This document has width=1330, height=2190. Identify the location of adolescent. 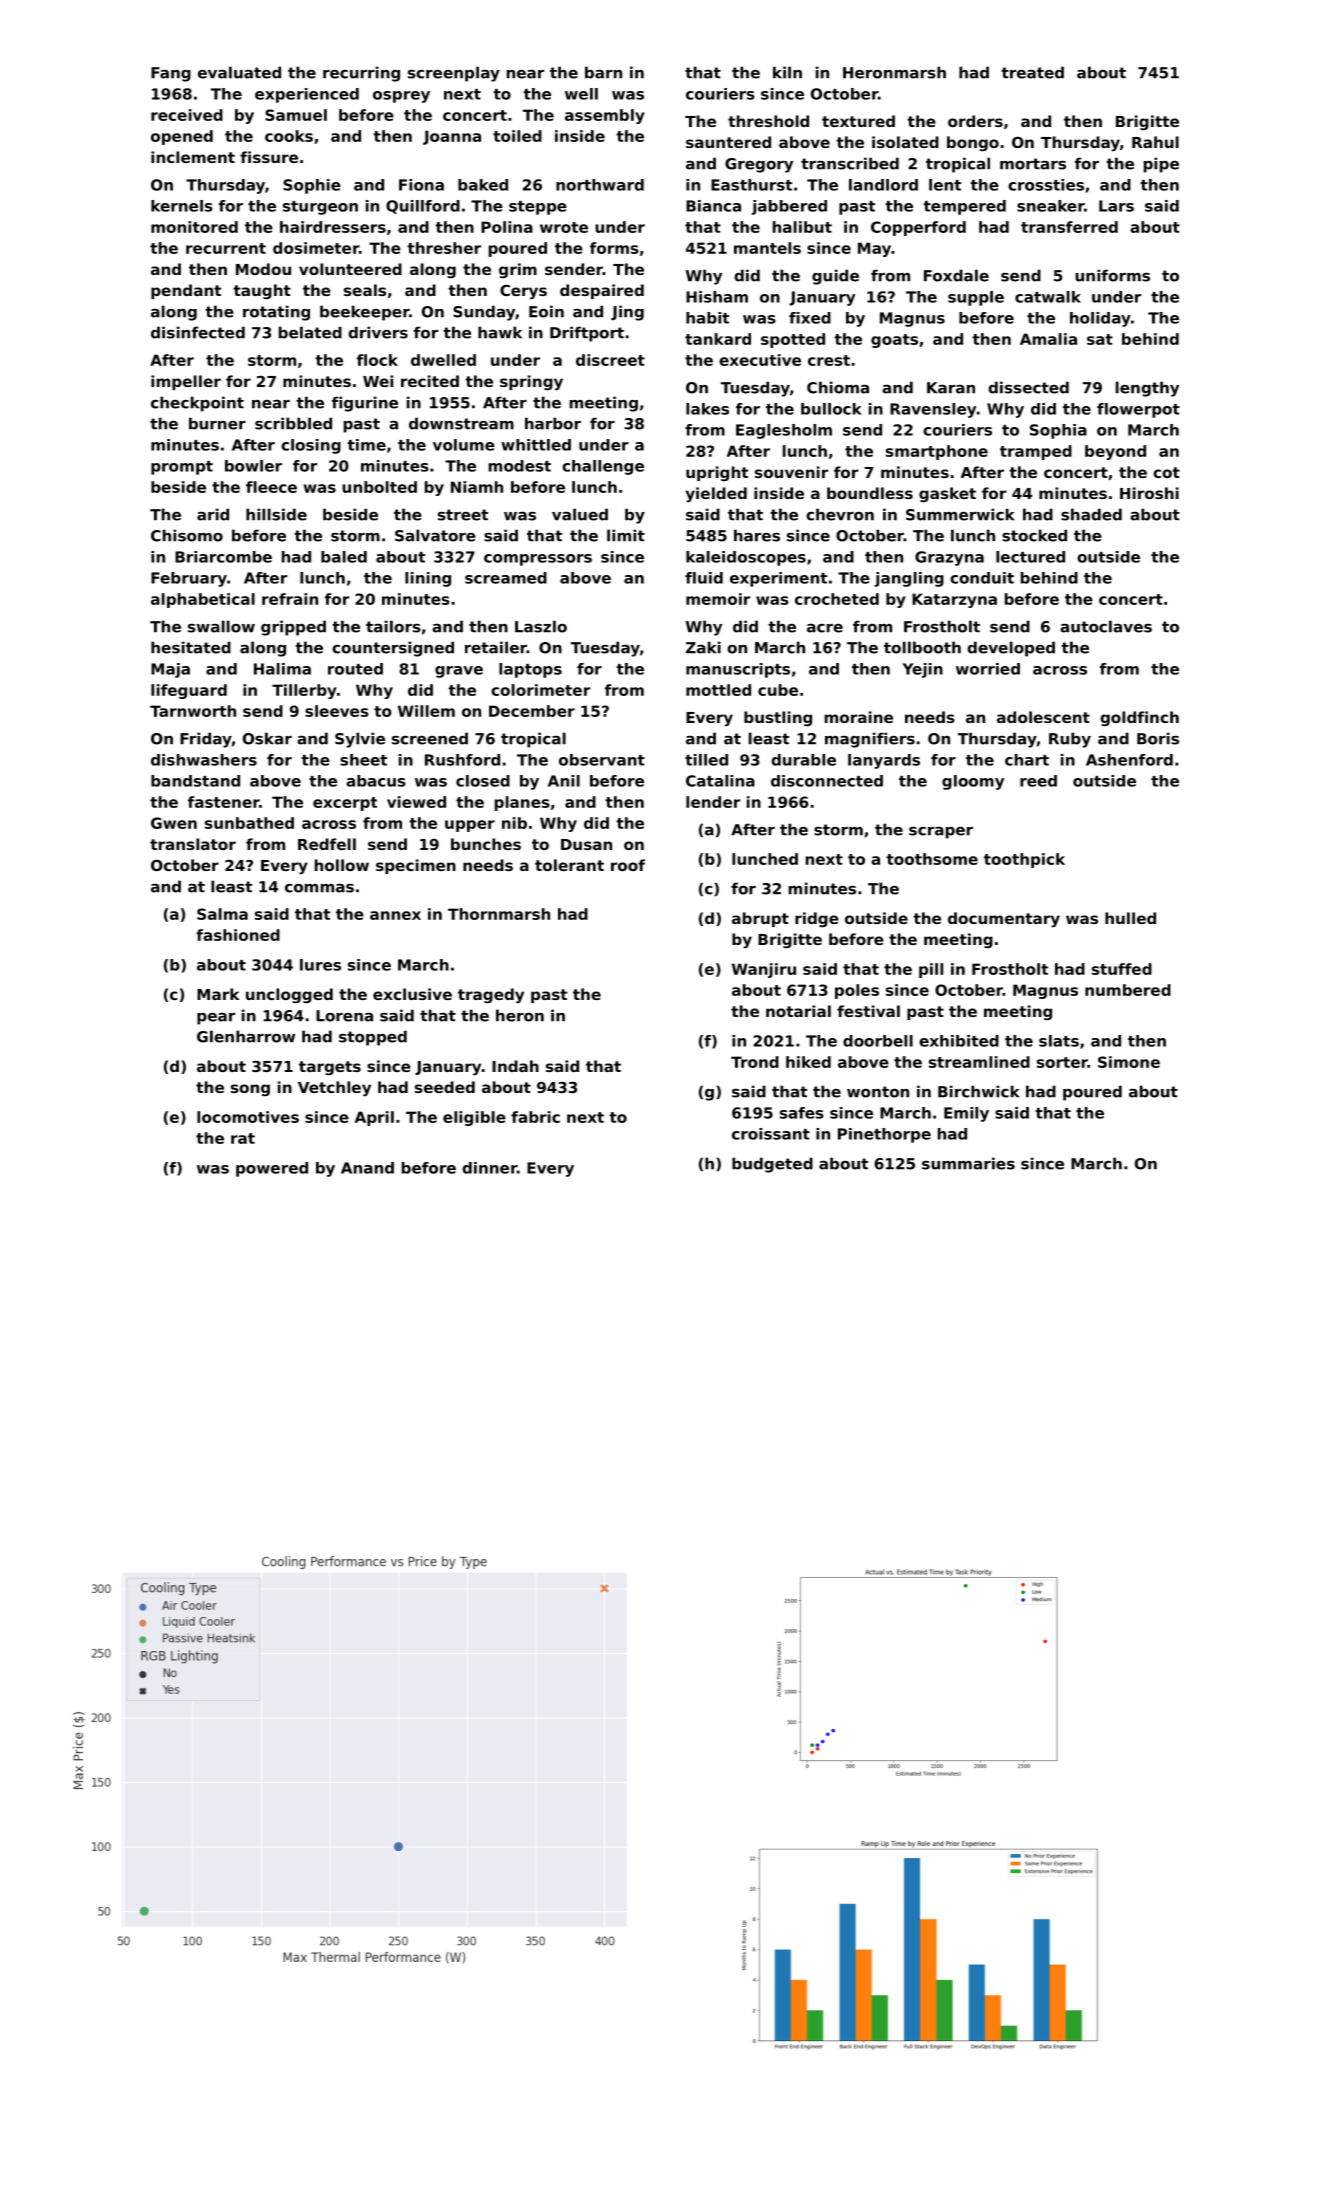
(1043, 717).
